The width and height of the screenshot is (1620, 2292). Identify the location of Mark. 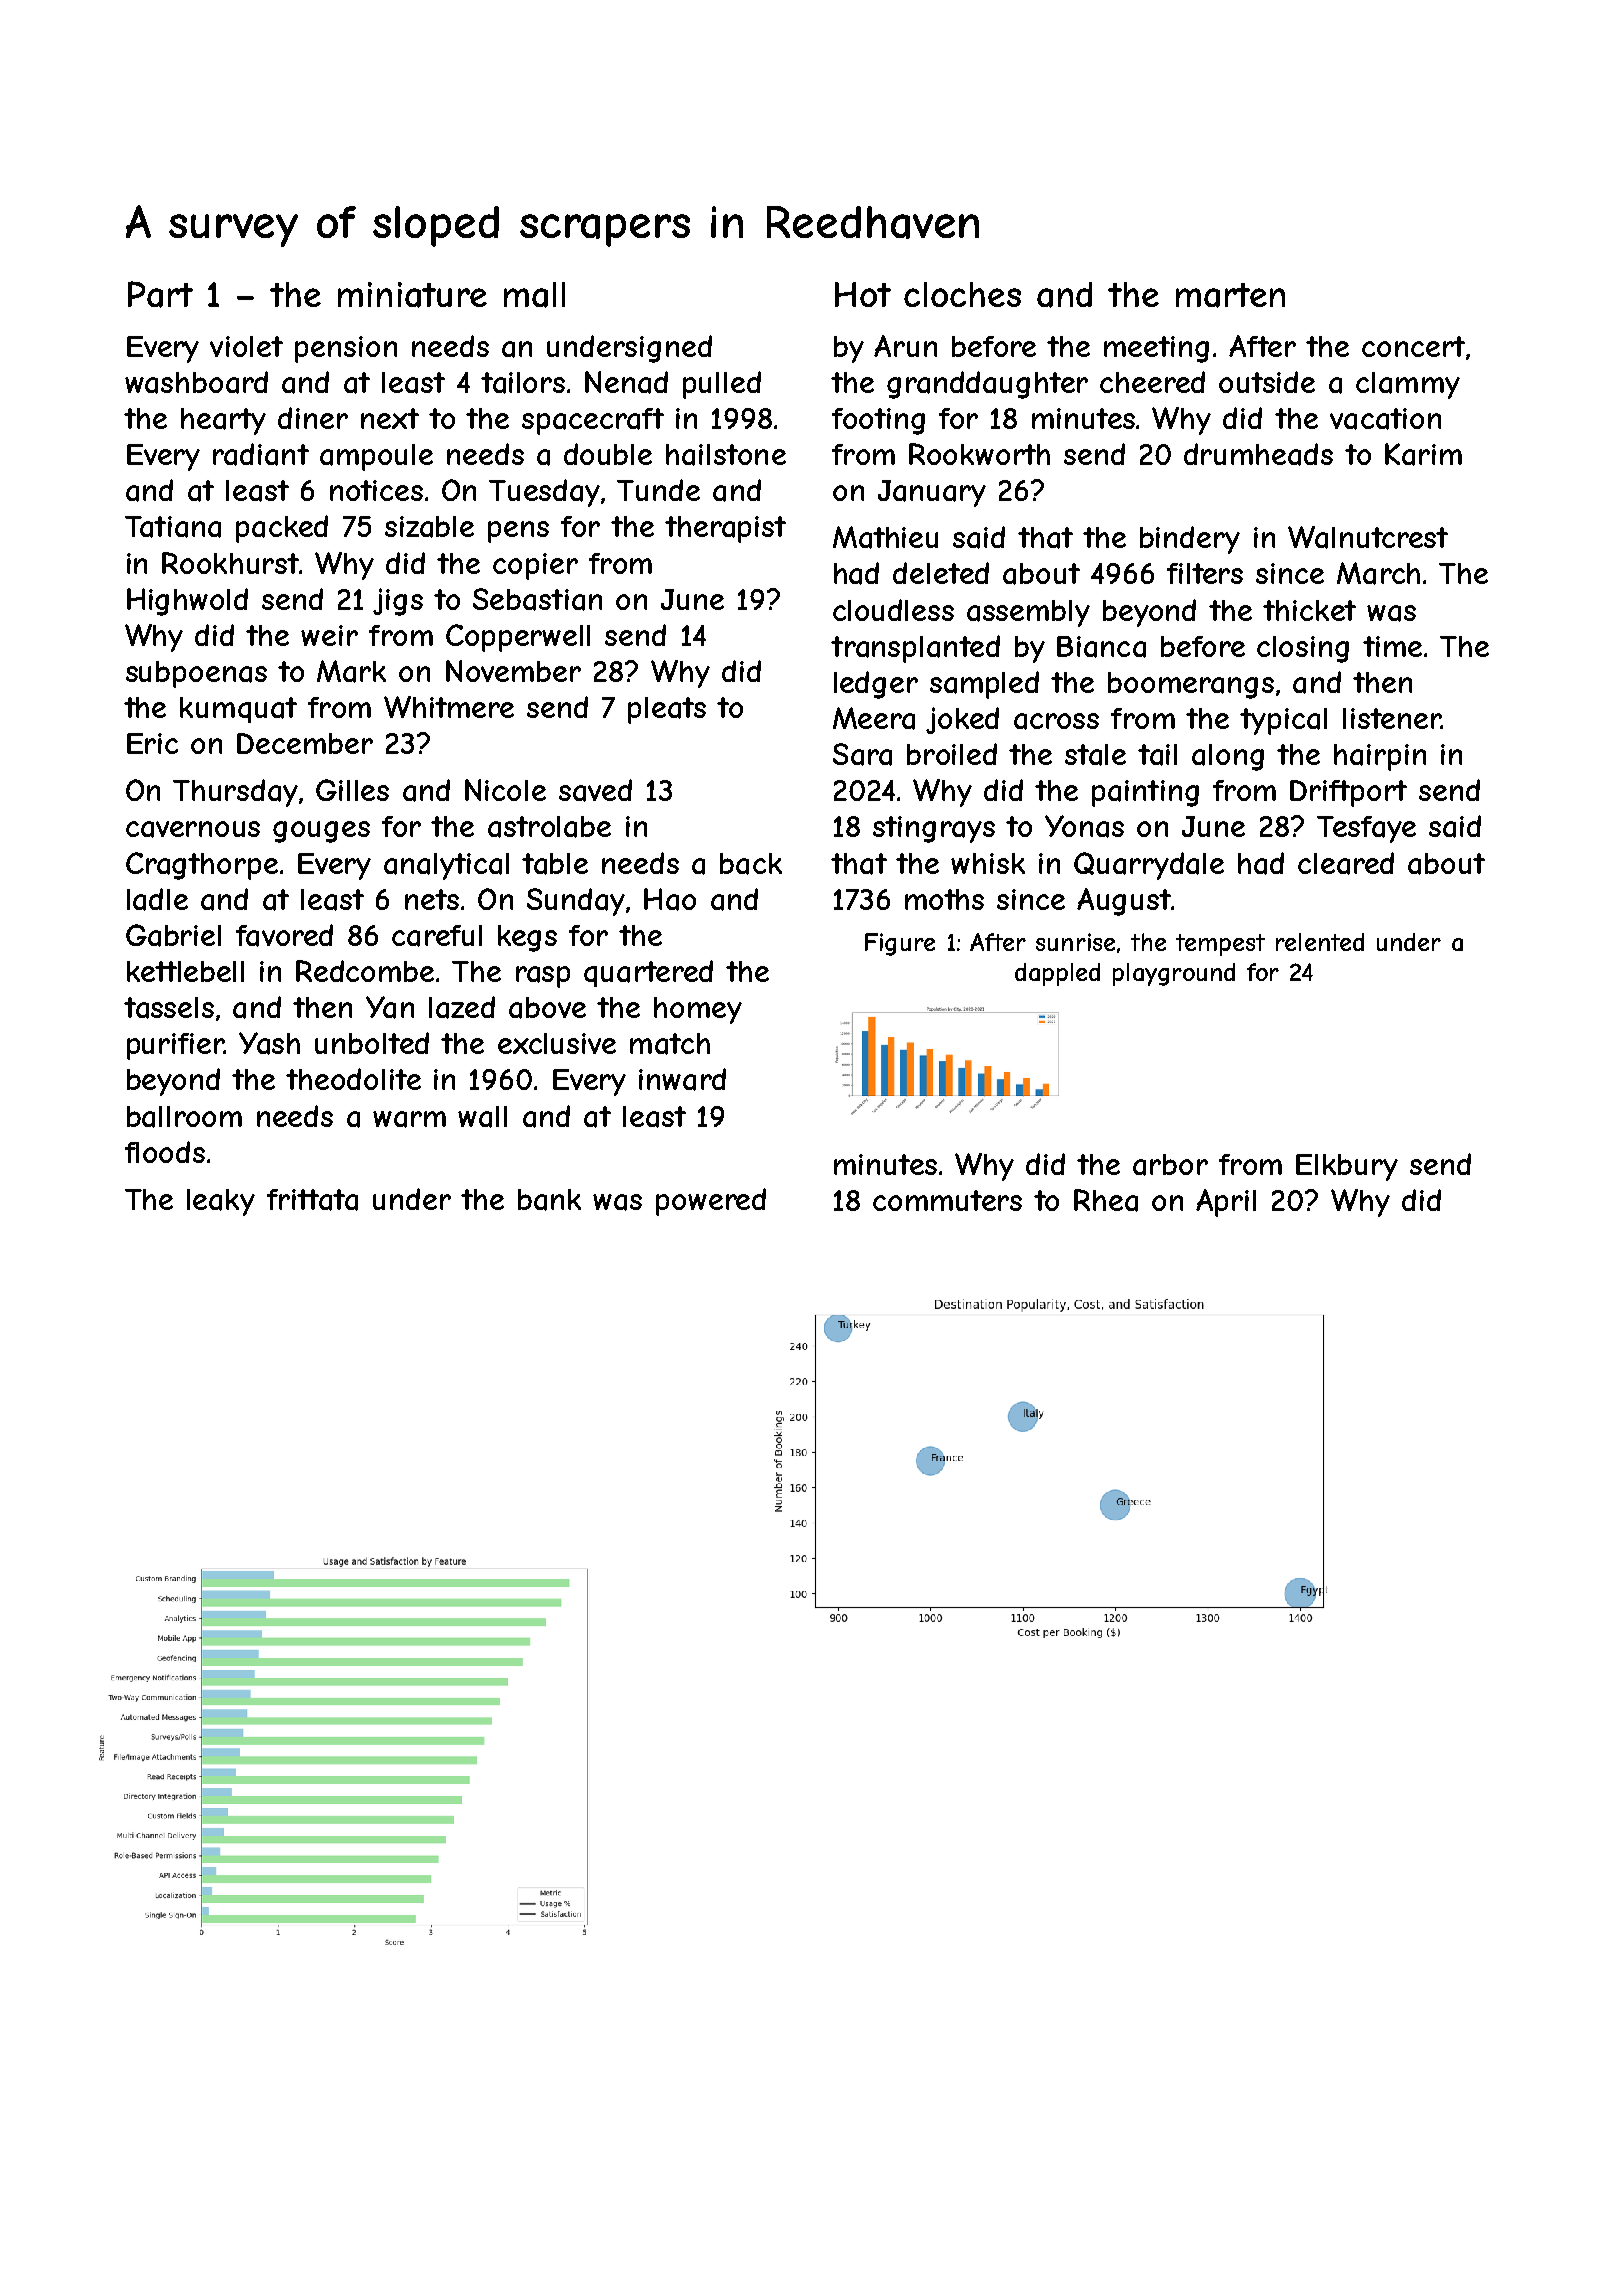
(351, 671).
